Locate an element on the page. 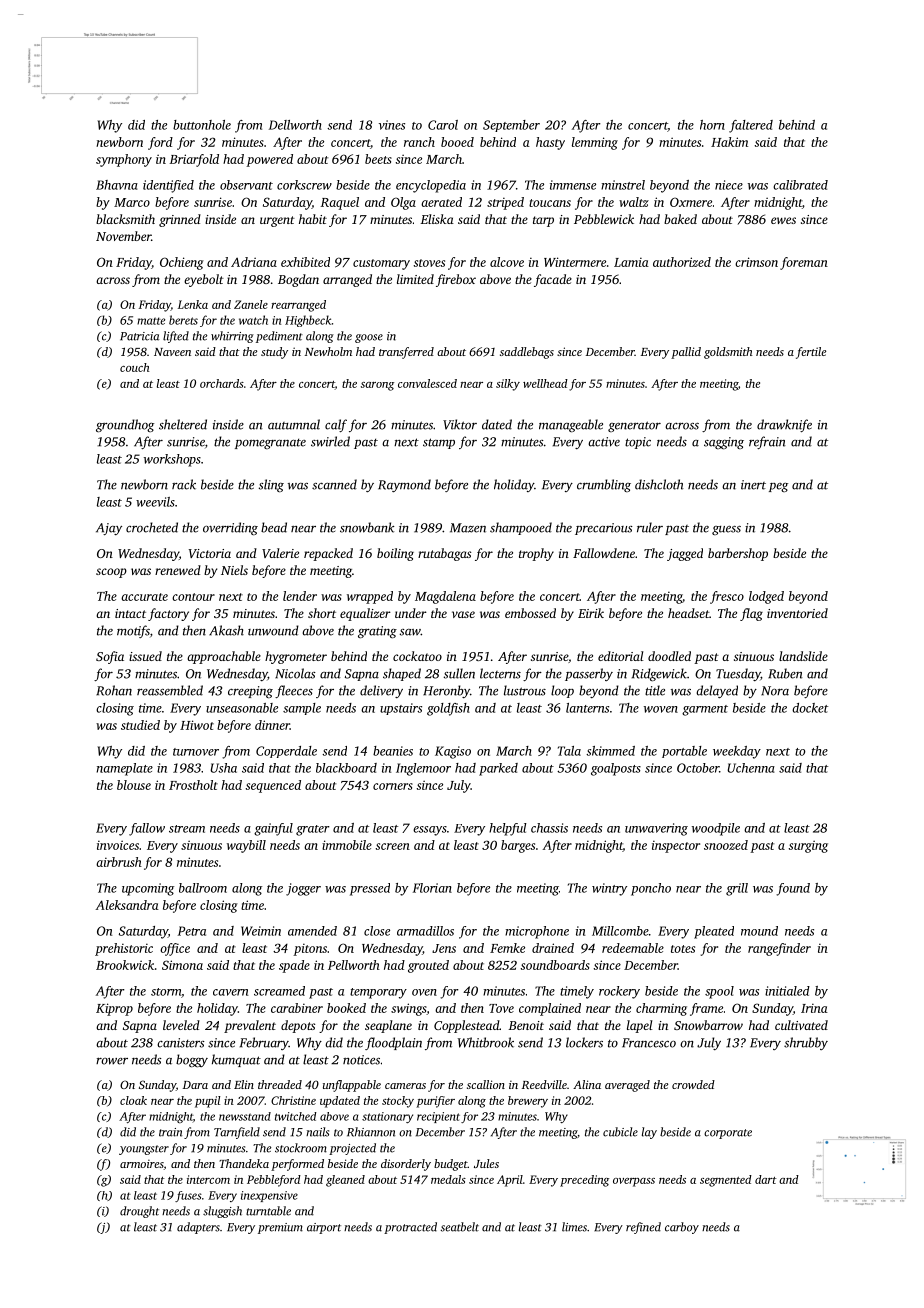 The height and width of the document is (1308, 924). limes is located at coordinates (574, 1227).
